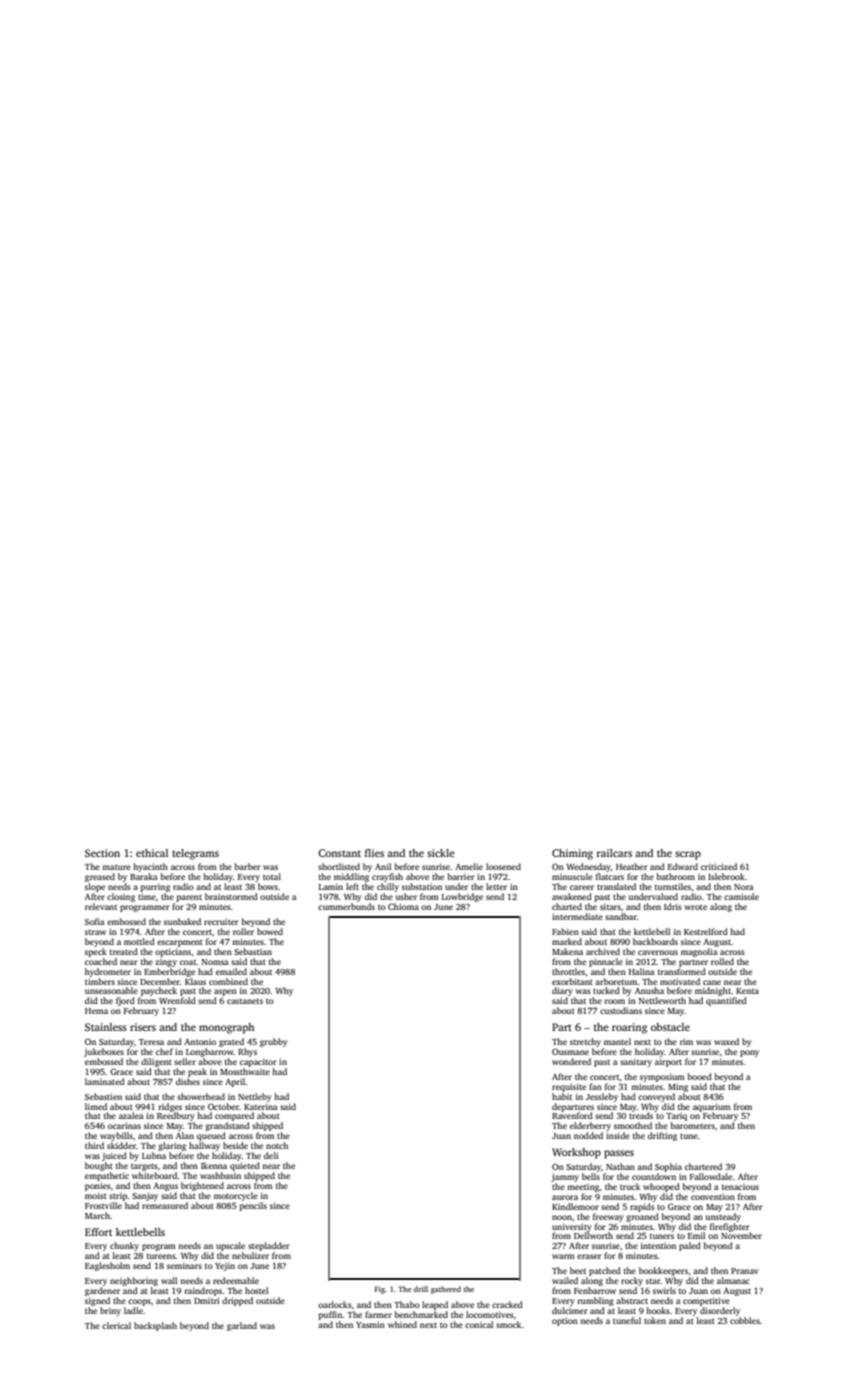 This screenshot has height=1400, width=849. I want to click on greased, so click(100, 877).
